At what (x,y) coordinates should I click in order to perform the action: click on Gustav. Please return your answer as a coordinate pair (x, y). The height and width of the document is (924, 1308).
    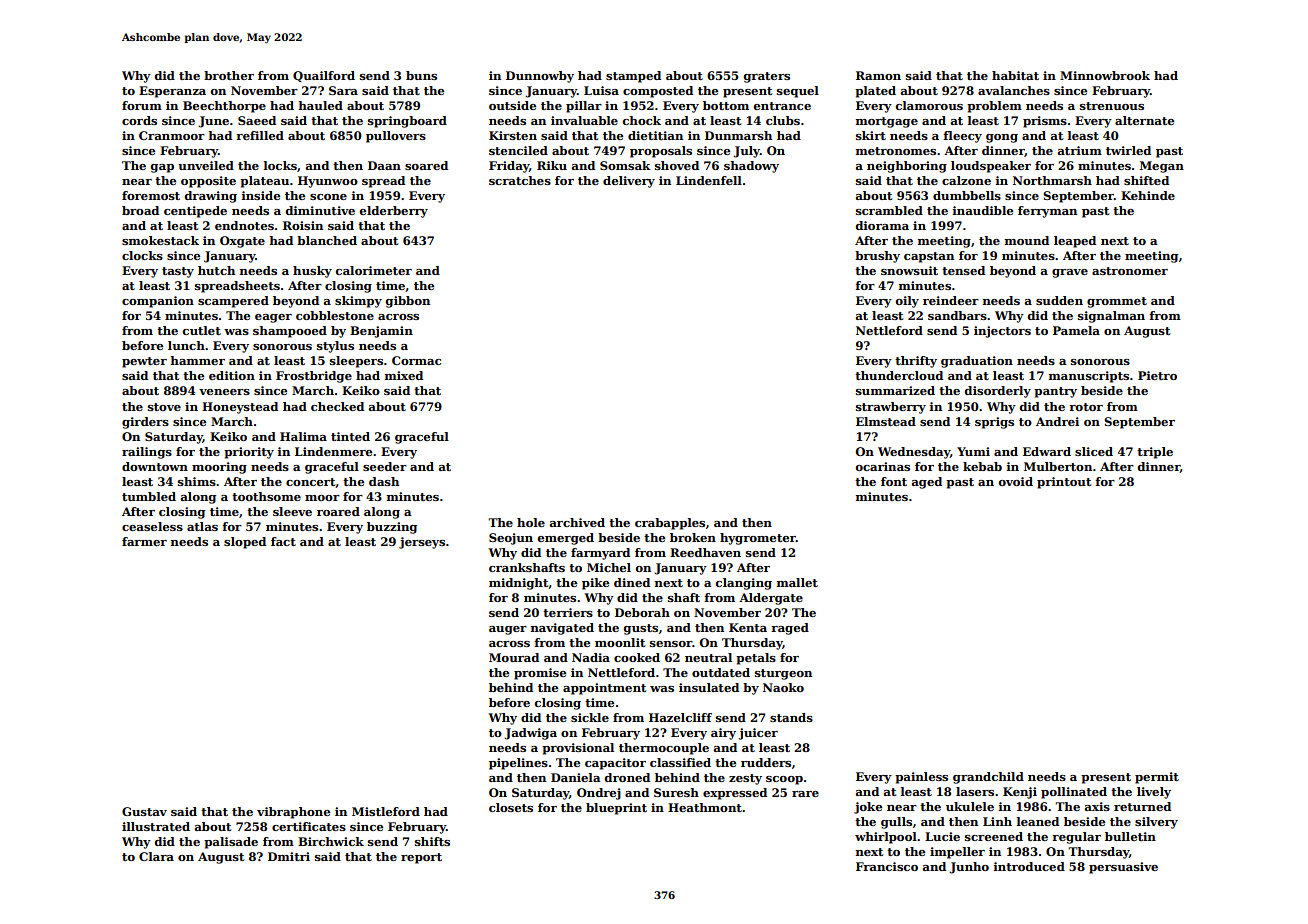
    Looking at the image, I should click on (144, 811).
